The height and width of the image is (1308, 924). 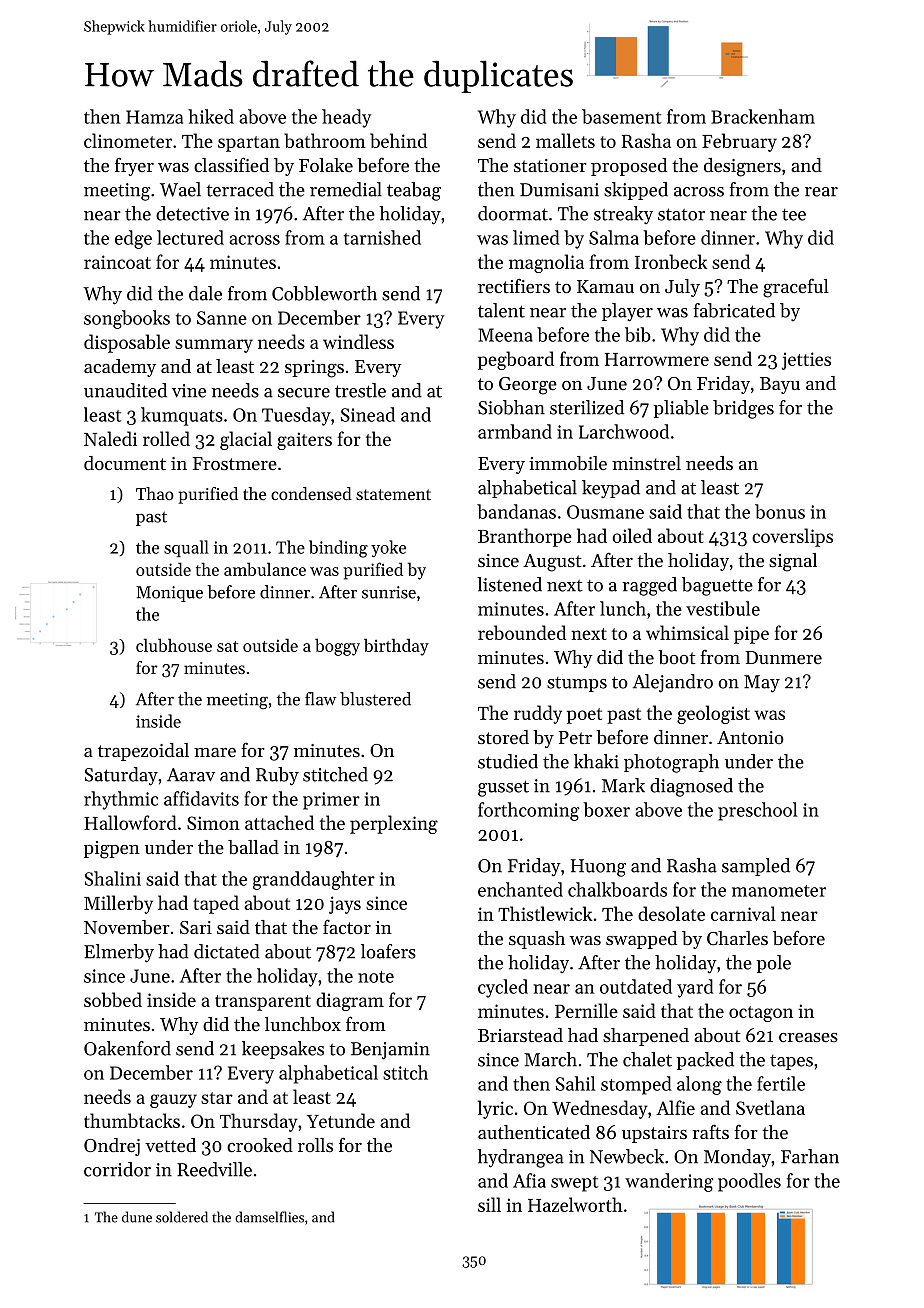 What do you see at coordinates (215, 752) in the image?
I see `mare` at bounding box center [215, 752].
